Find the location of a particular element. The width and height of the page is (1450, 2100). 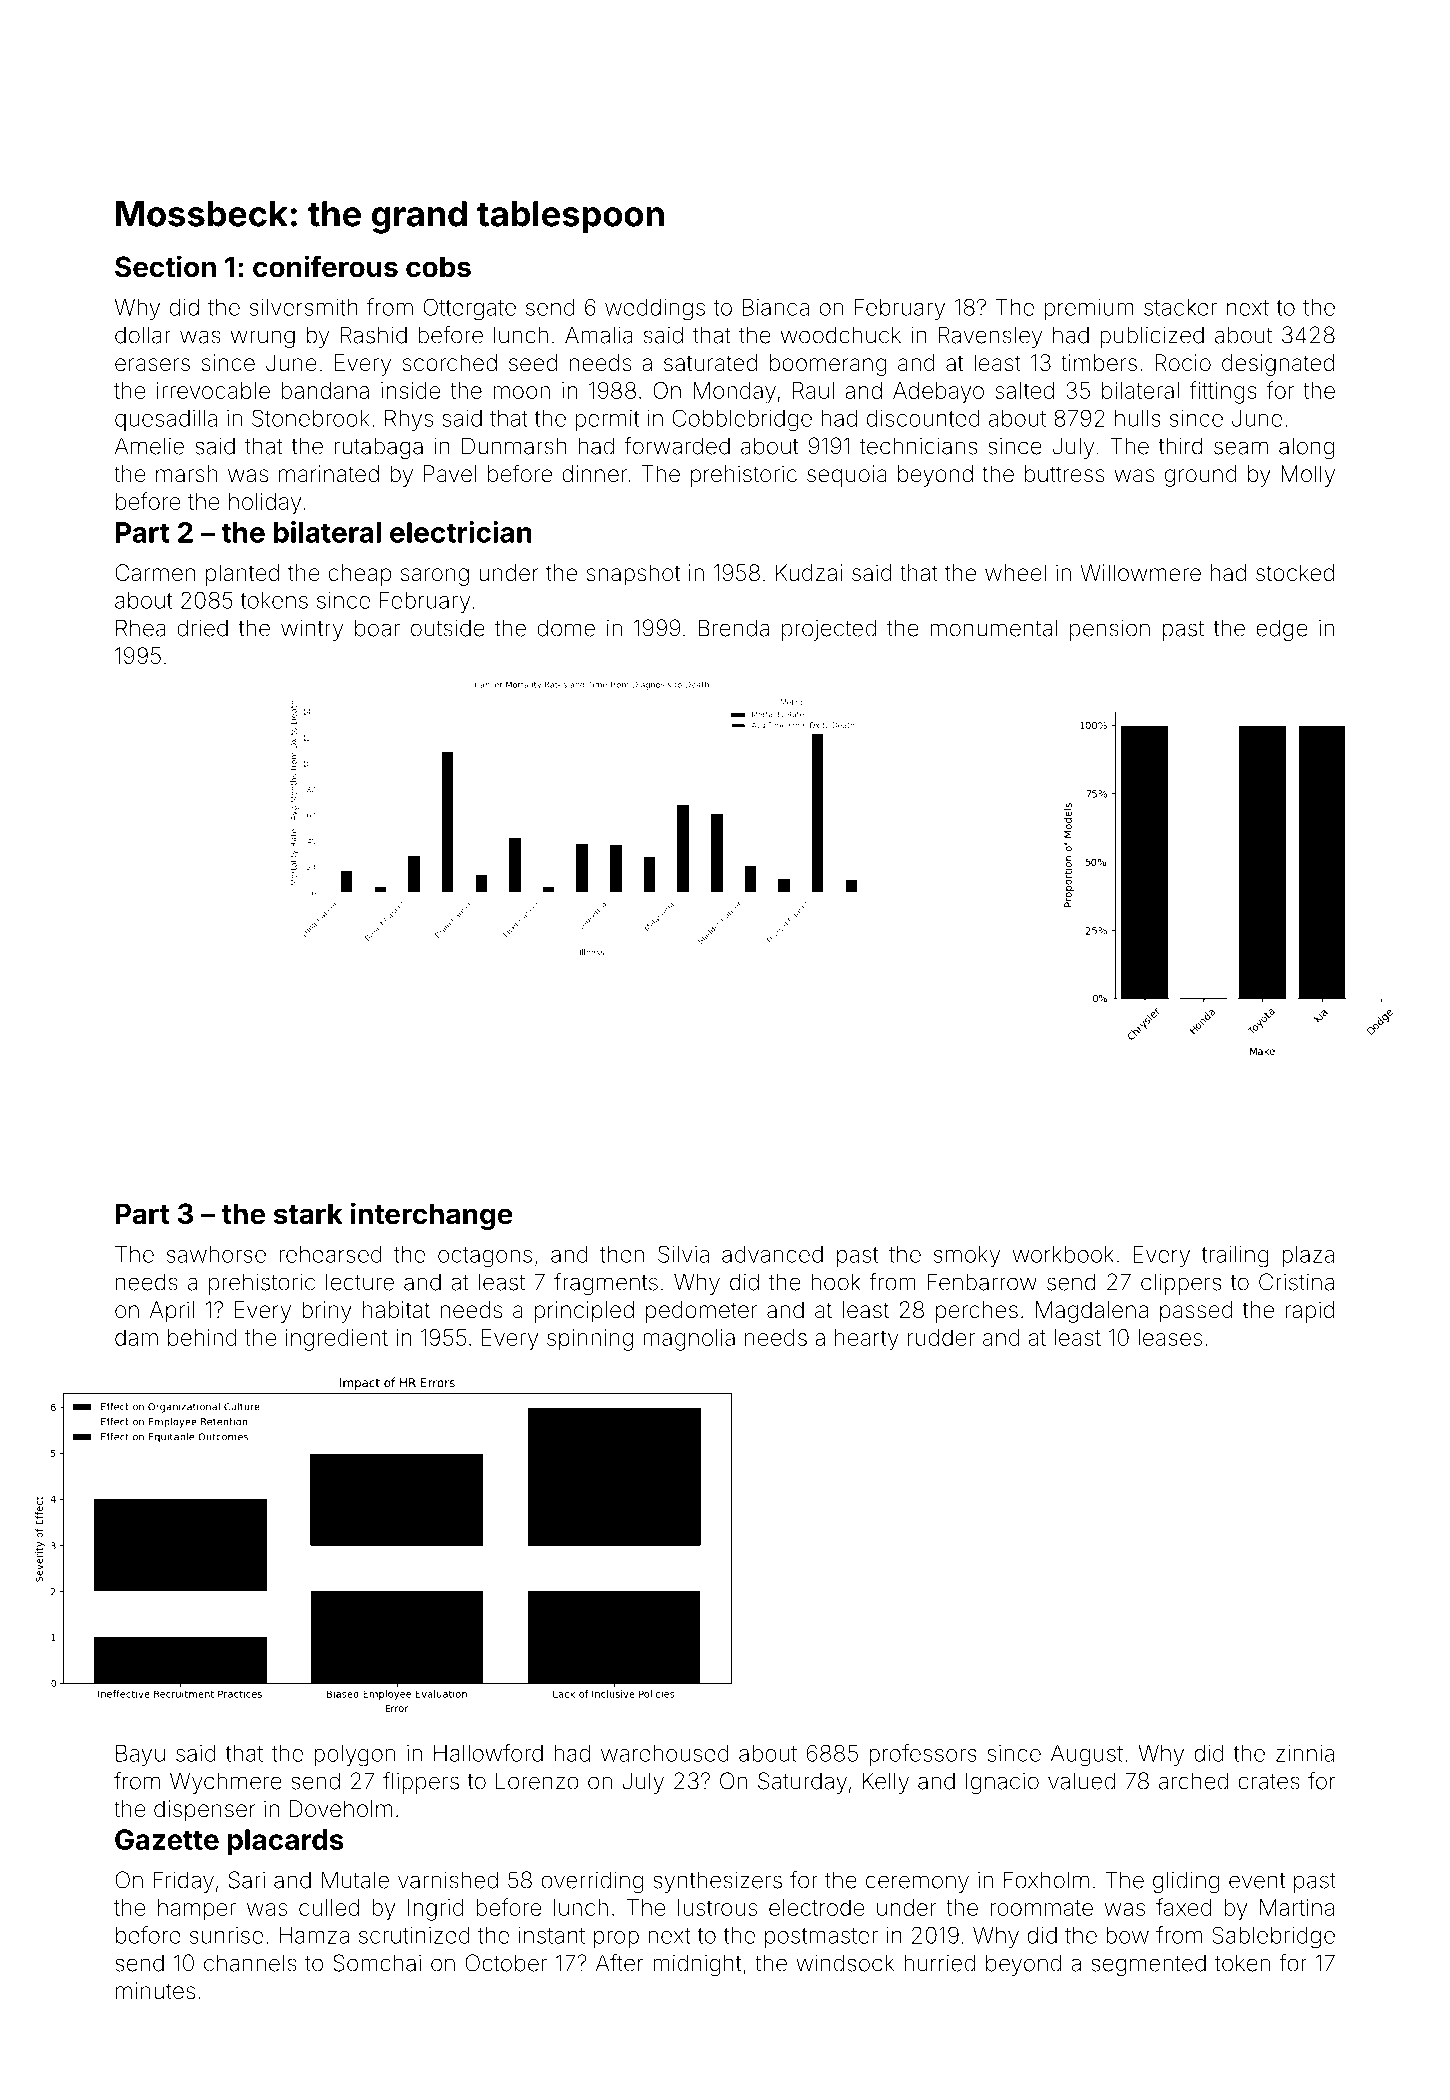

flippers is located at coordinates (421, 1783).
